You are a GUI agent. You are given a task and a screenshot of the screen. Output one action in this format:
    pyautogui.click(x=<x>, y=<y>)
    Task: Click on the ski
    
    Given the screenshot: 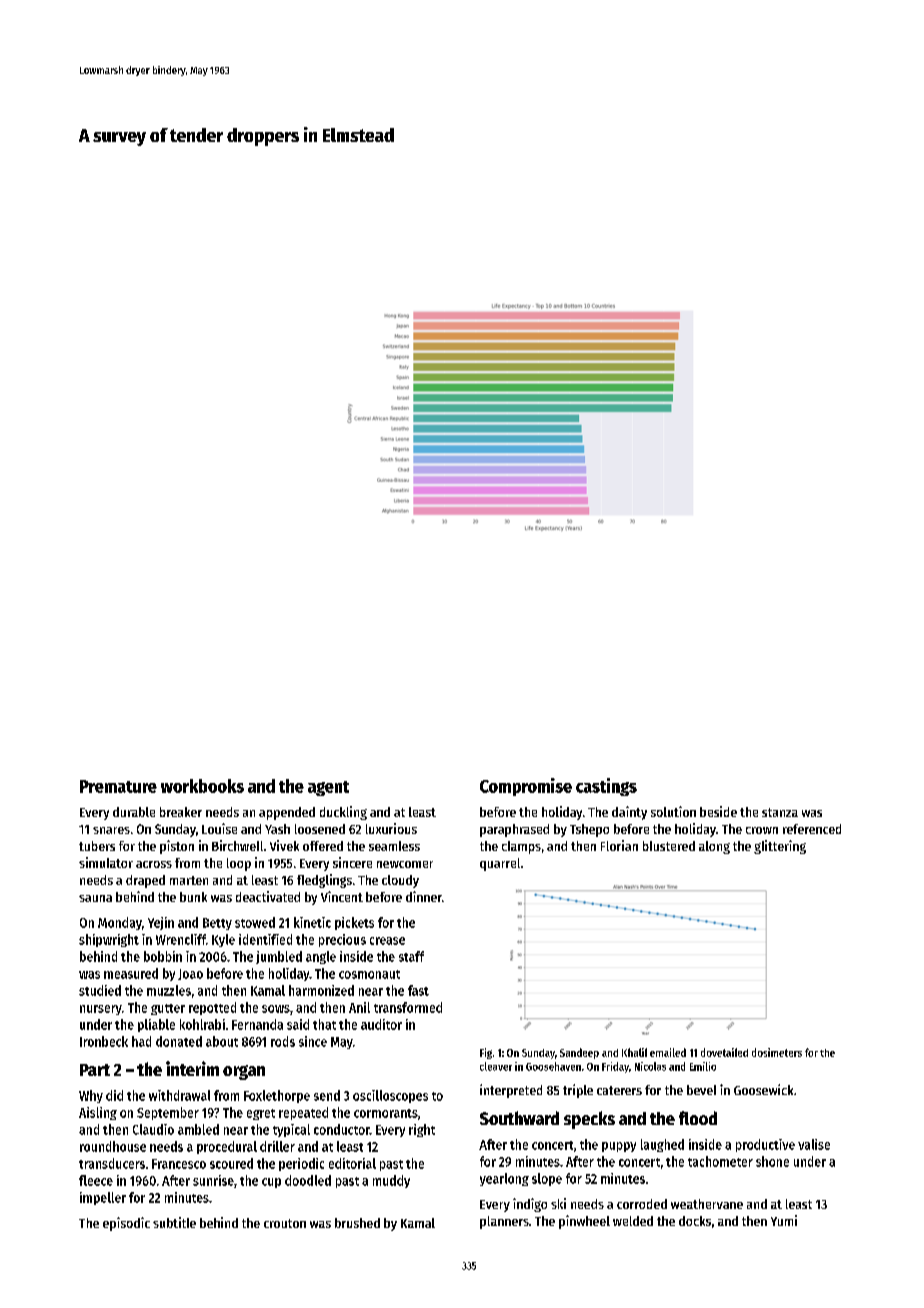 What is the action you would take?
    pyautogui.click(x=558, y=1203)
